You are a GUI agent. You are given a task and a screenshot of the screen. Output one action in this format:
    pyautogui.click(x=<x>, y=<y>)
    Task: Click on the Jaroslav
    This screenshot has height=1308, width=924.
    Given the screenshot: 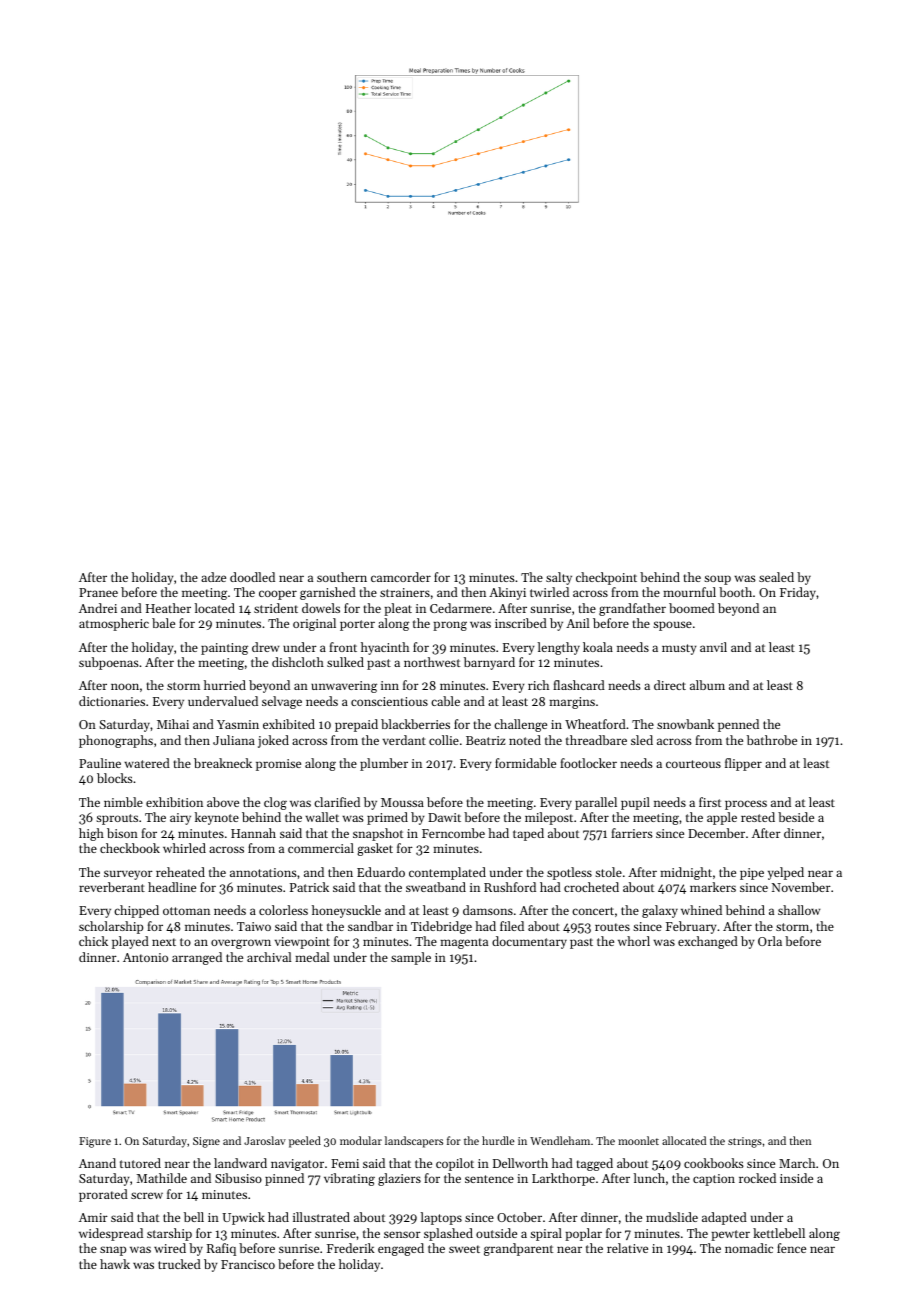 What is the action you would take?
    pyautogui.click(x=265, y=1140)
